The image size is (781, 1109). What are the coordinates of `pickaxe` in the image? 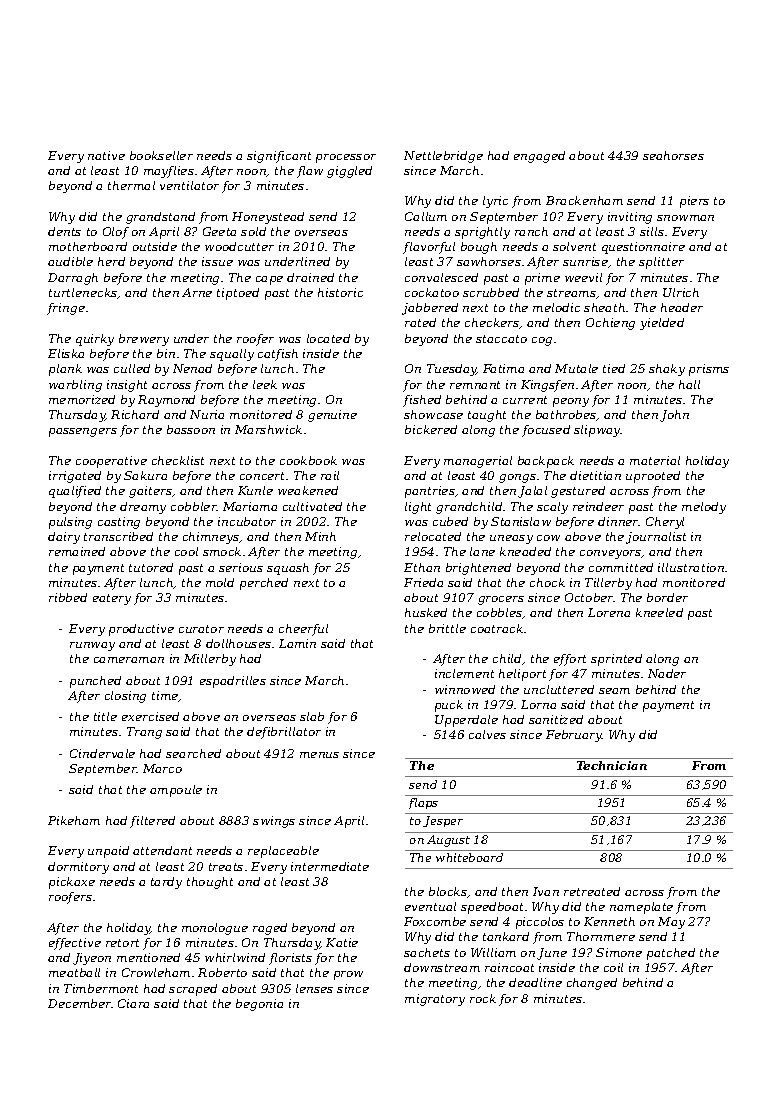 It's located at (72, 883).
